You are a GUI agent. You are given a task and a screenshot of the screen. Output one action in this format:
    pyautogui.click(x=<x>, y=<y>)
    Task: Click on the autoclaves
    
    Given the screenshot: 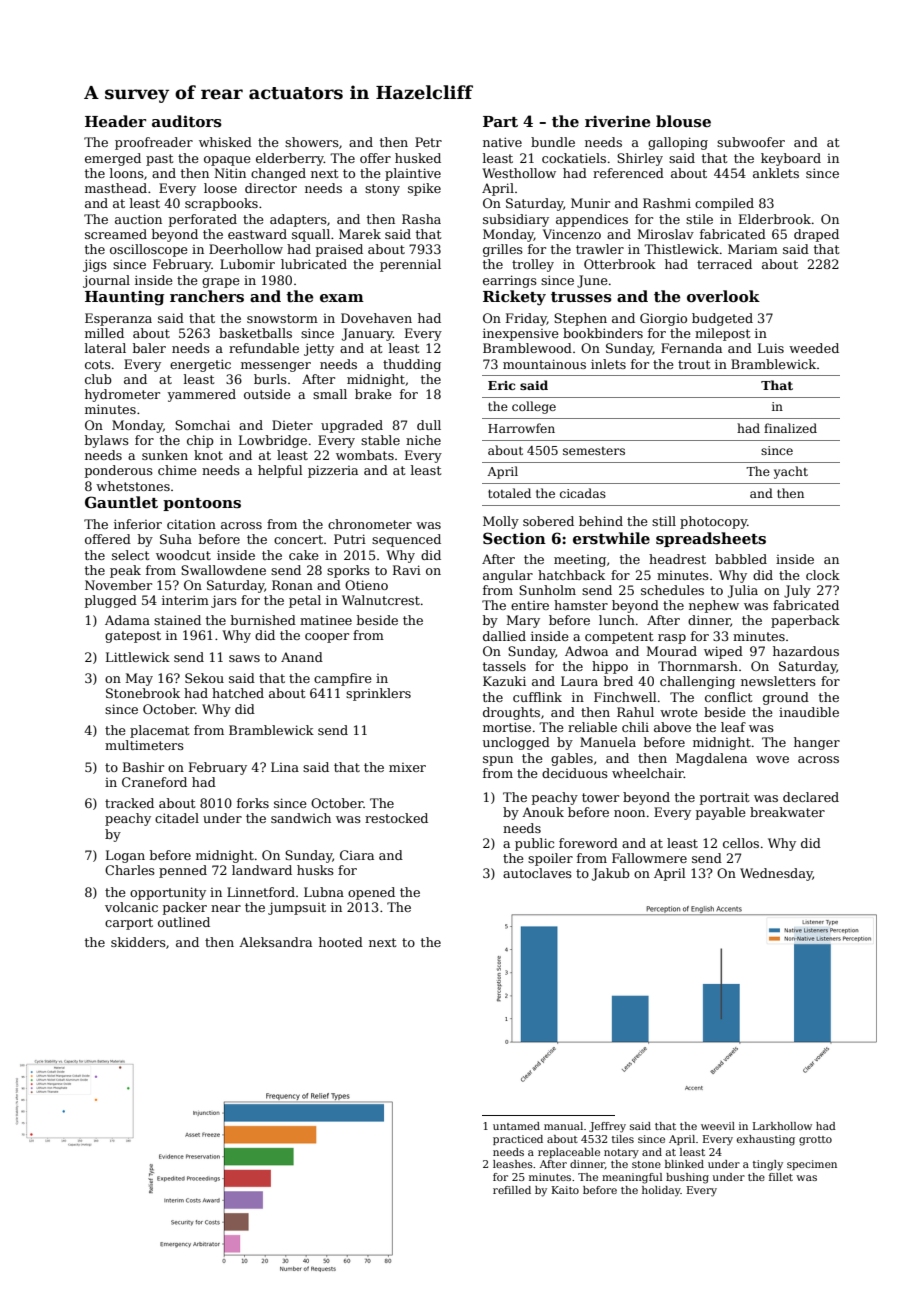 What is the action you would take?
    pyautogui.click(x=537, y=873)
